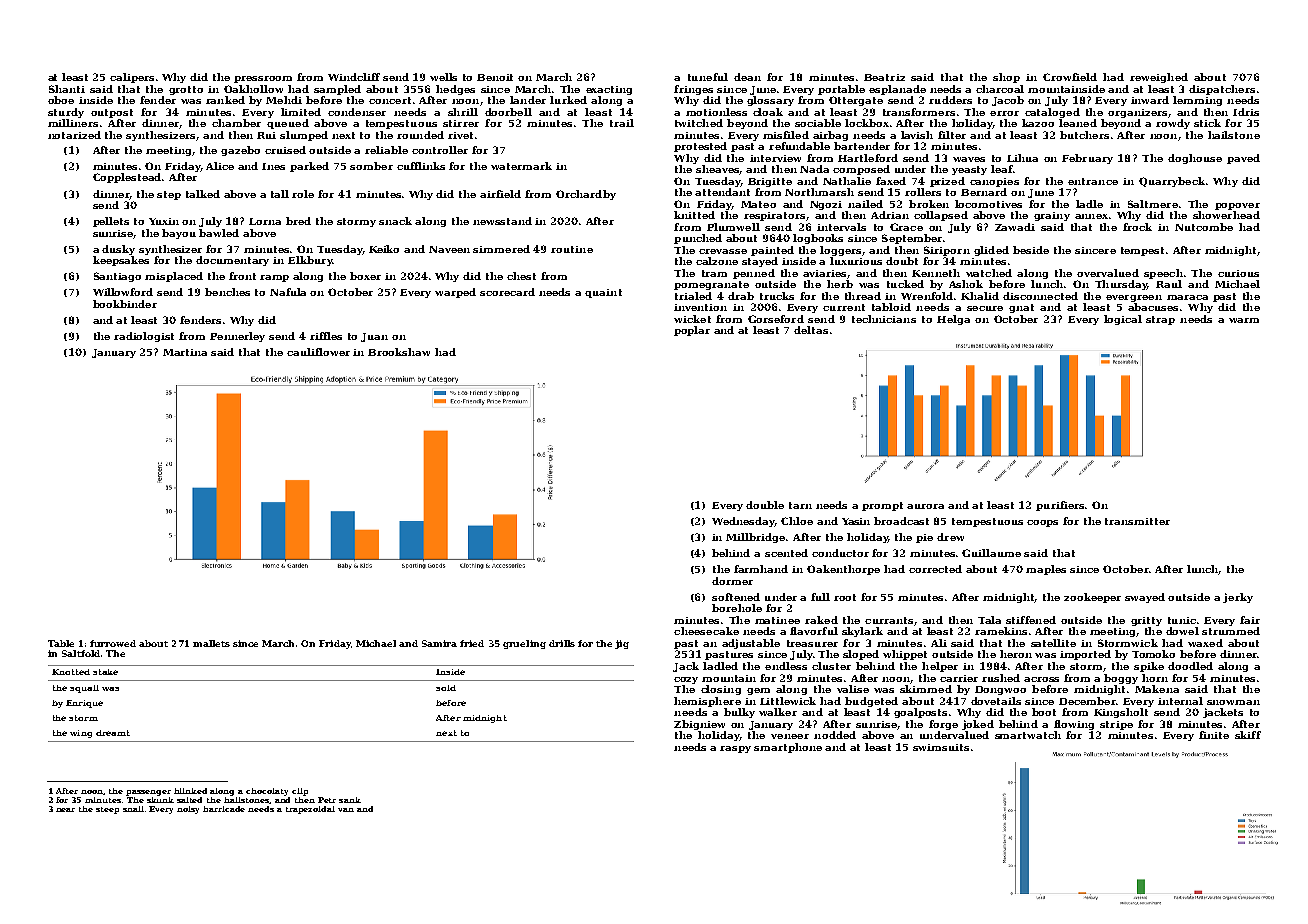 The width and height of the screenshot is (1308, 924). Describe the element at coordinates (811, 330) in the screenshot. I see `deltas` at that location.
